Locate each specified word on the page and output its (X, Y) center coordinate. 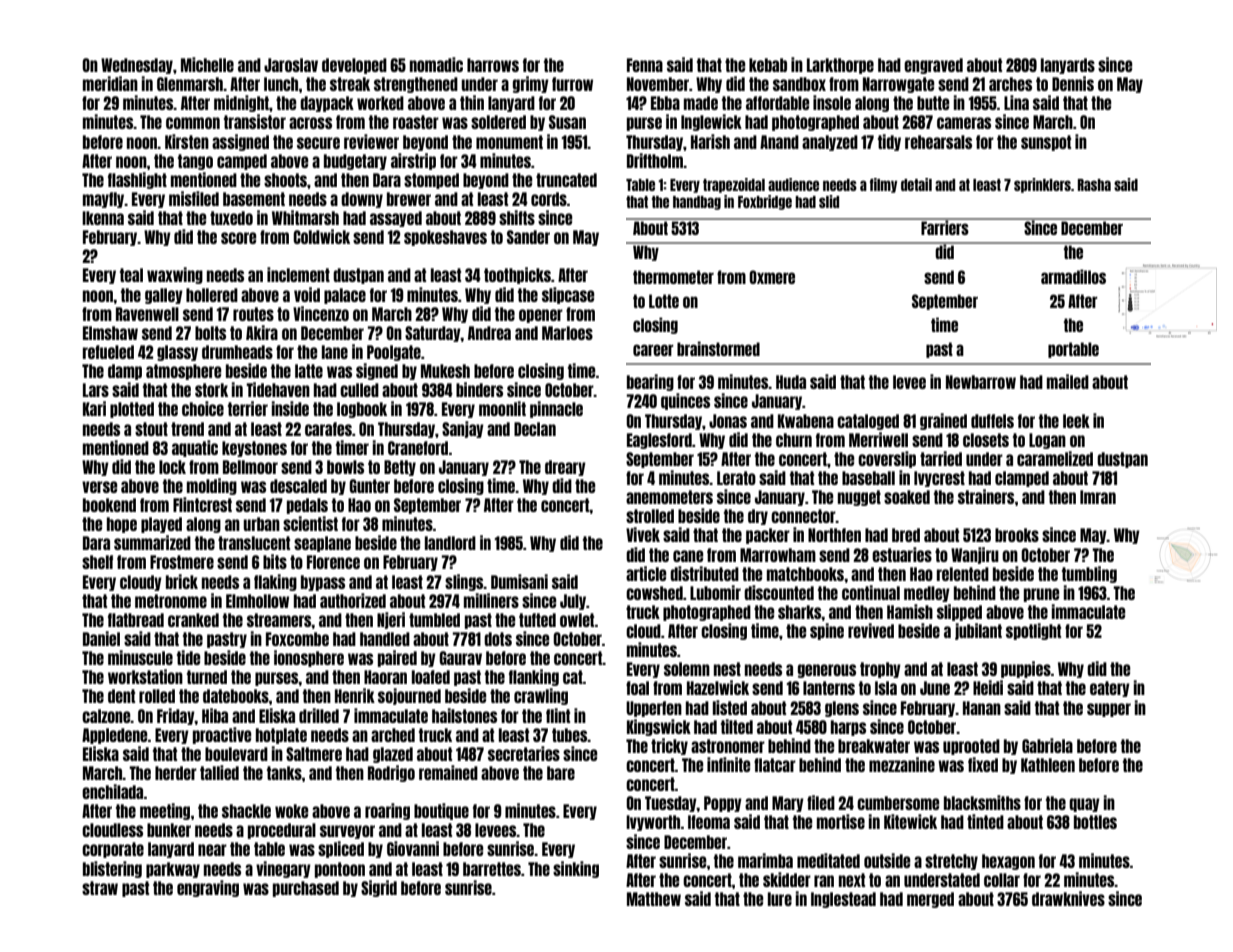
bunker (169, 830)
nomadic (436, 64)
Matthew (654, 899)
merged (930, 900)
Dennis (1073, 83)
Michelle (207, 64)
